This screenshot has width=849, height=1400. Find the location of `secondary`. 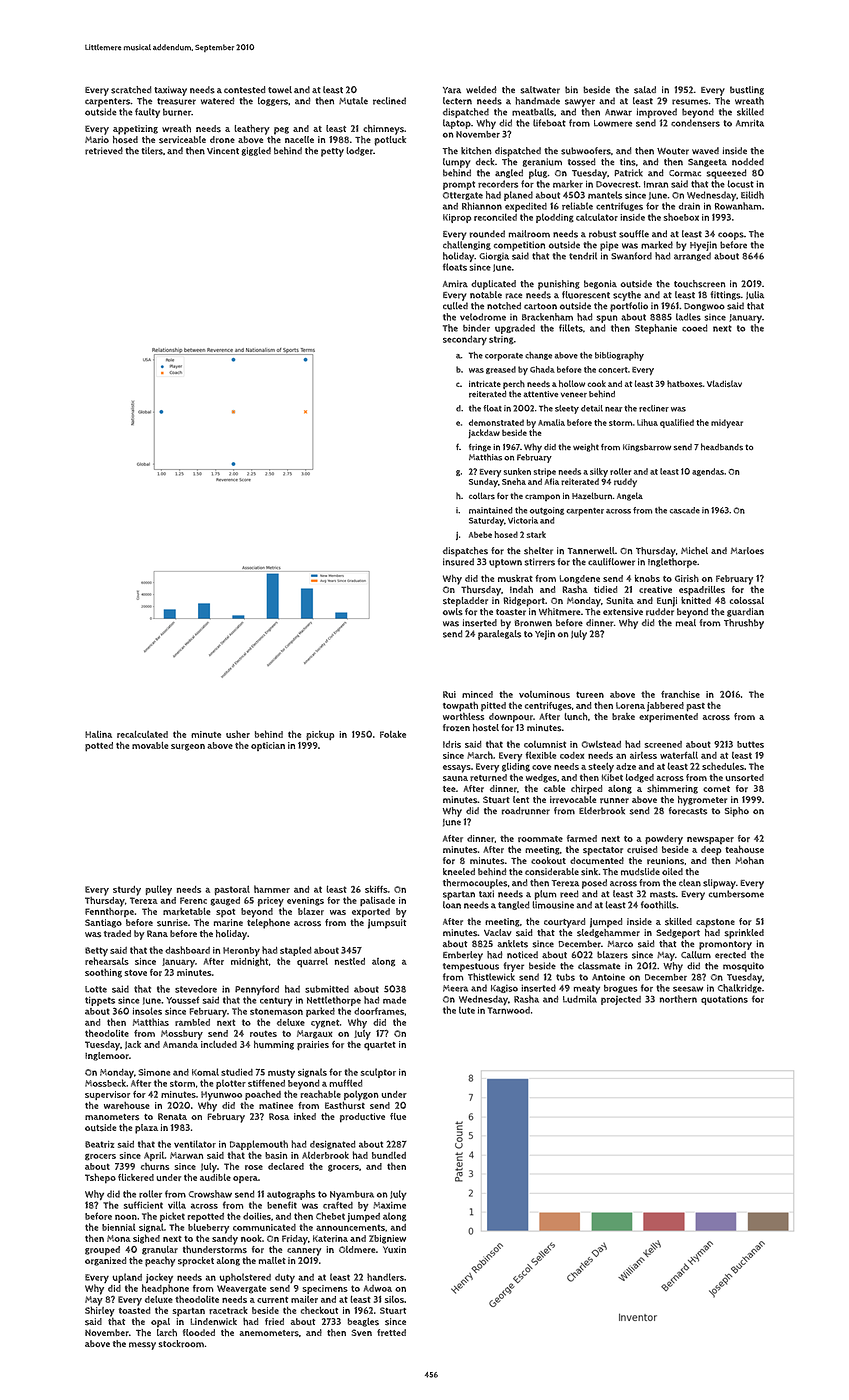

secondary is located at coordinates (465, 340).
